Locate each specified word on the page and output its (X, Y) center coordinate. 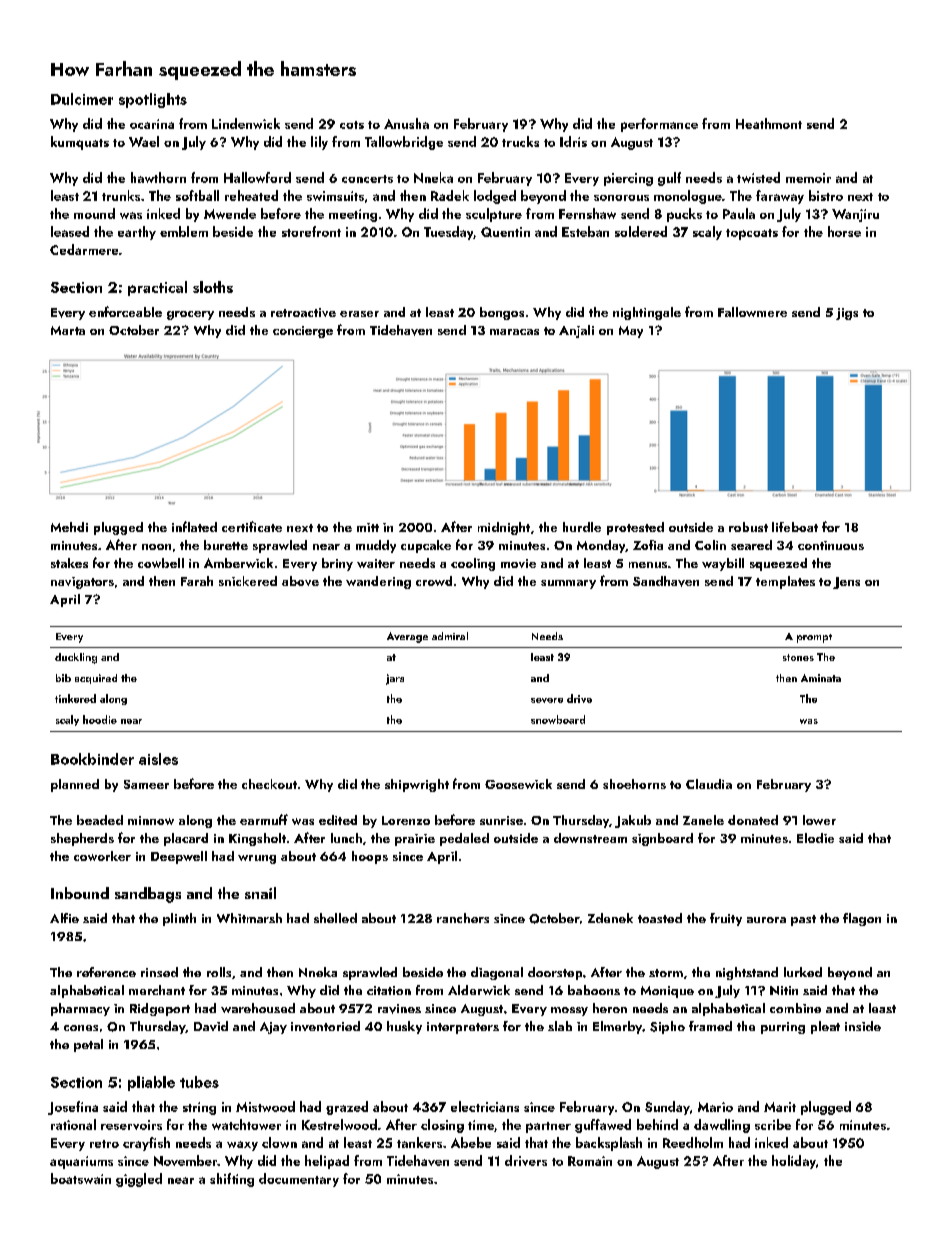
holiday (794, 1162)
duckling (76, 658)
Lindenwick (246, 123)
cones (81, 1028)
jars (395, 679)
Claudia (709, 784)
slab (560, 1026)
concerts (367, 179)
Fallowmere (752, 312)
